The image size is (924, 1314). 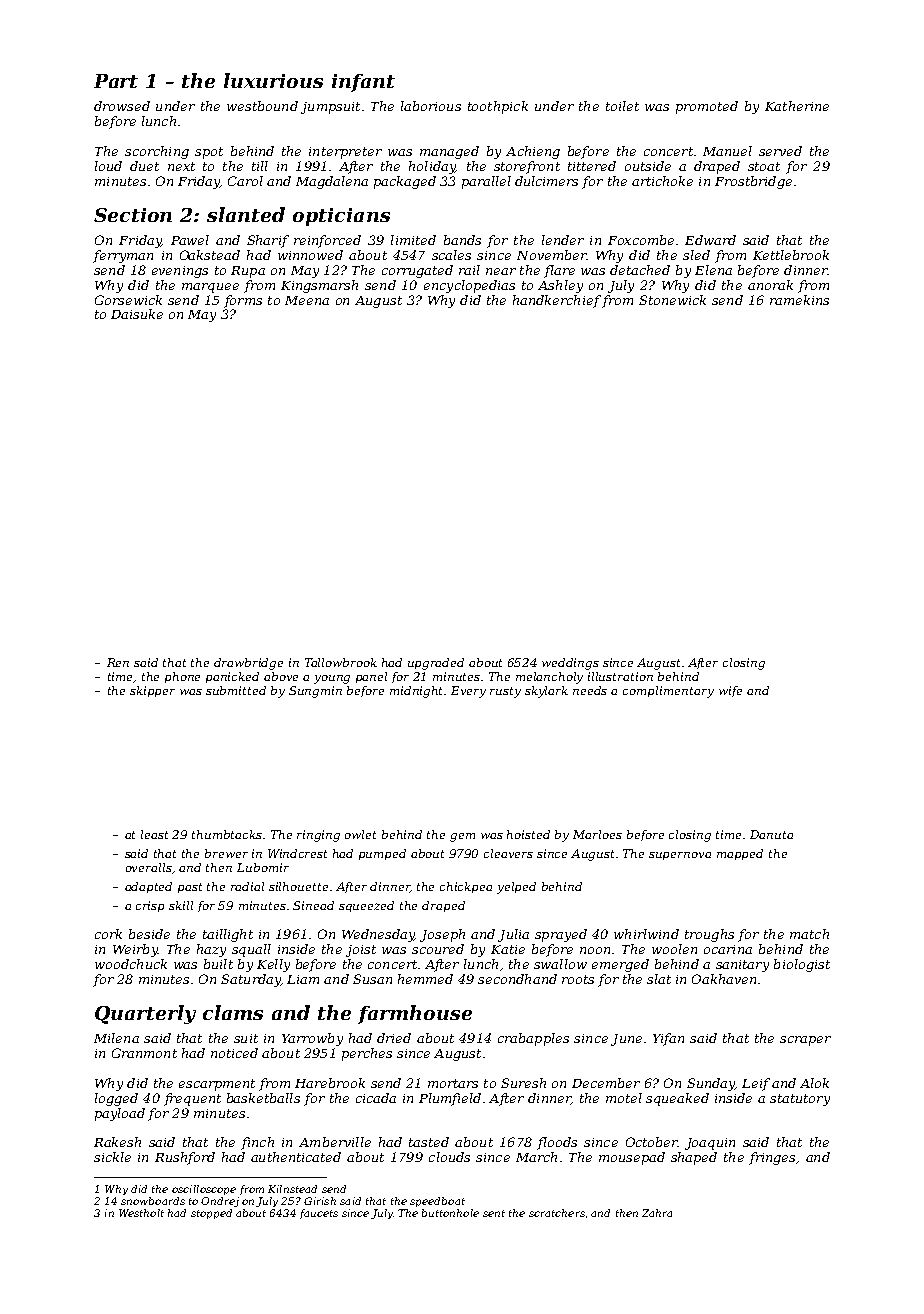 I want to click on skylark, so click(x=546, y=692).
